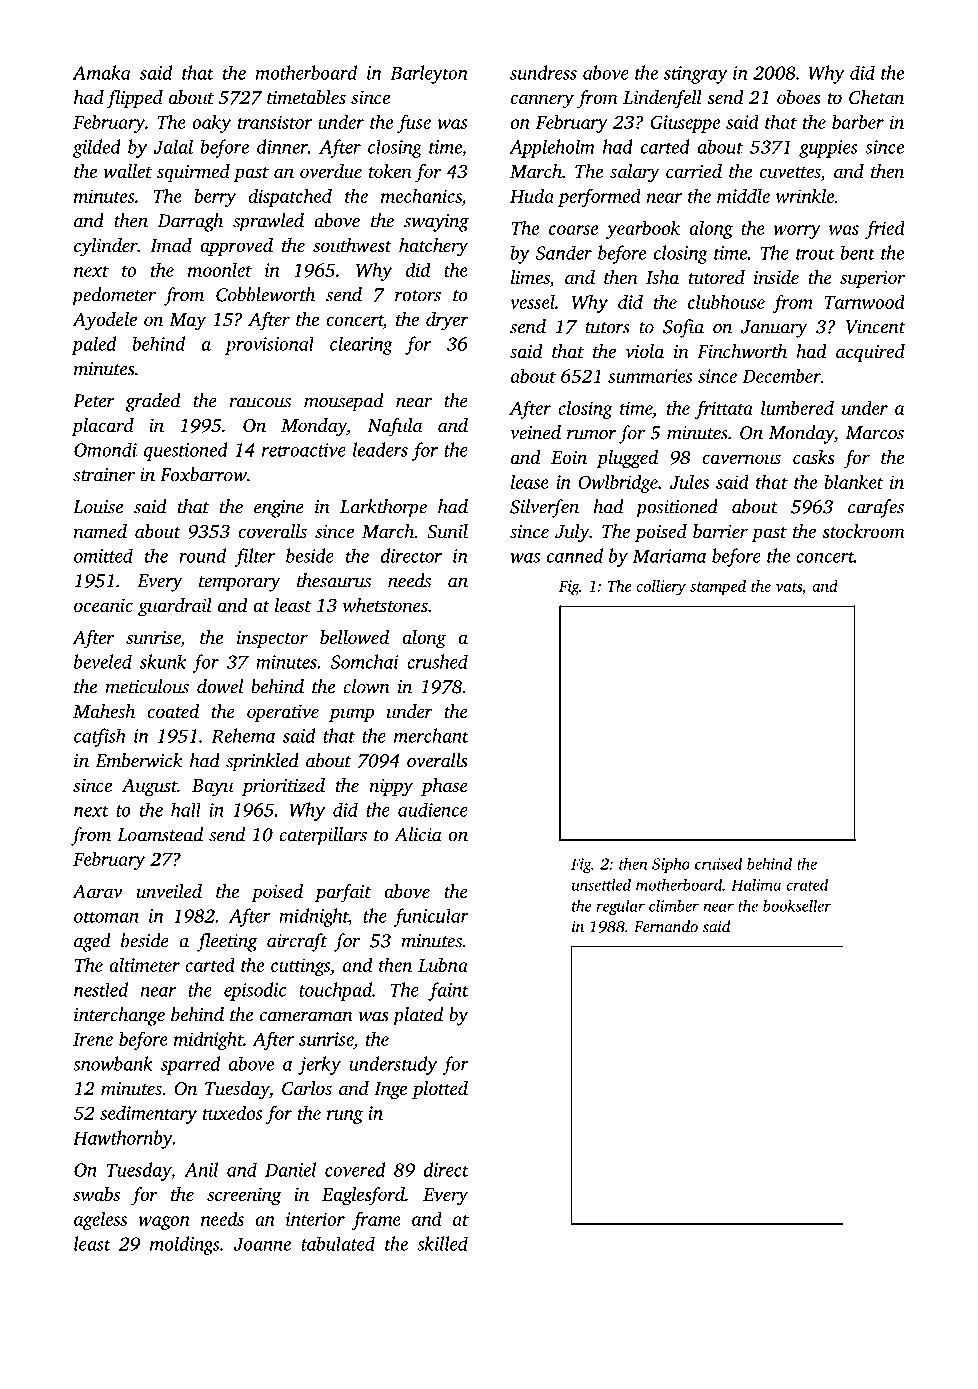 This screenshot has height=1389, width=978. I want to click on August, so click(149, 788).
